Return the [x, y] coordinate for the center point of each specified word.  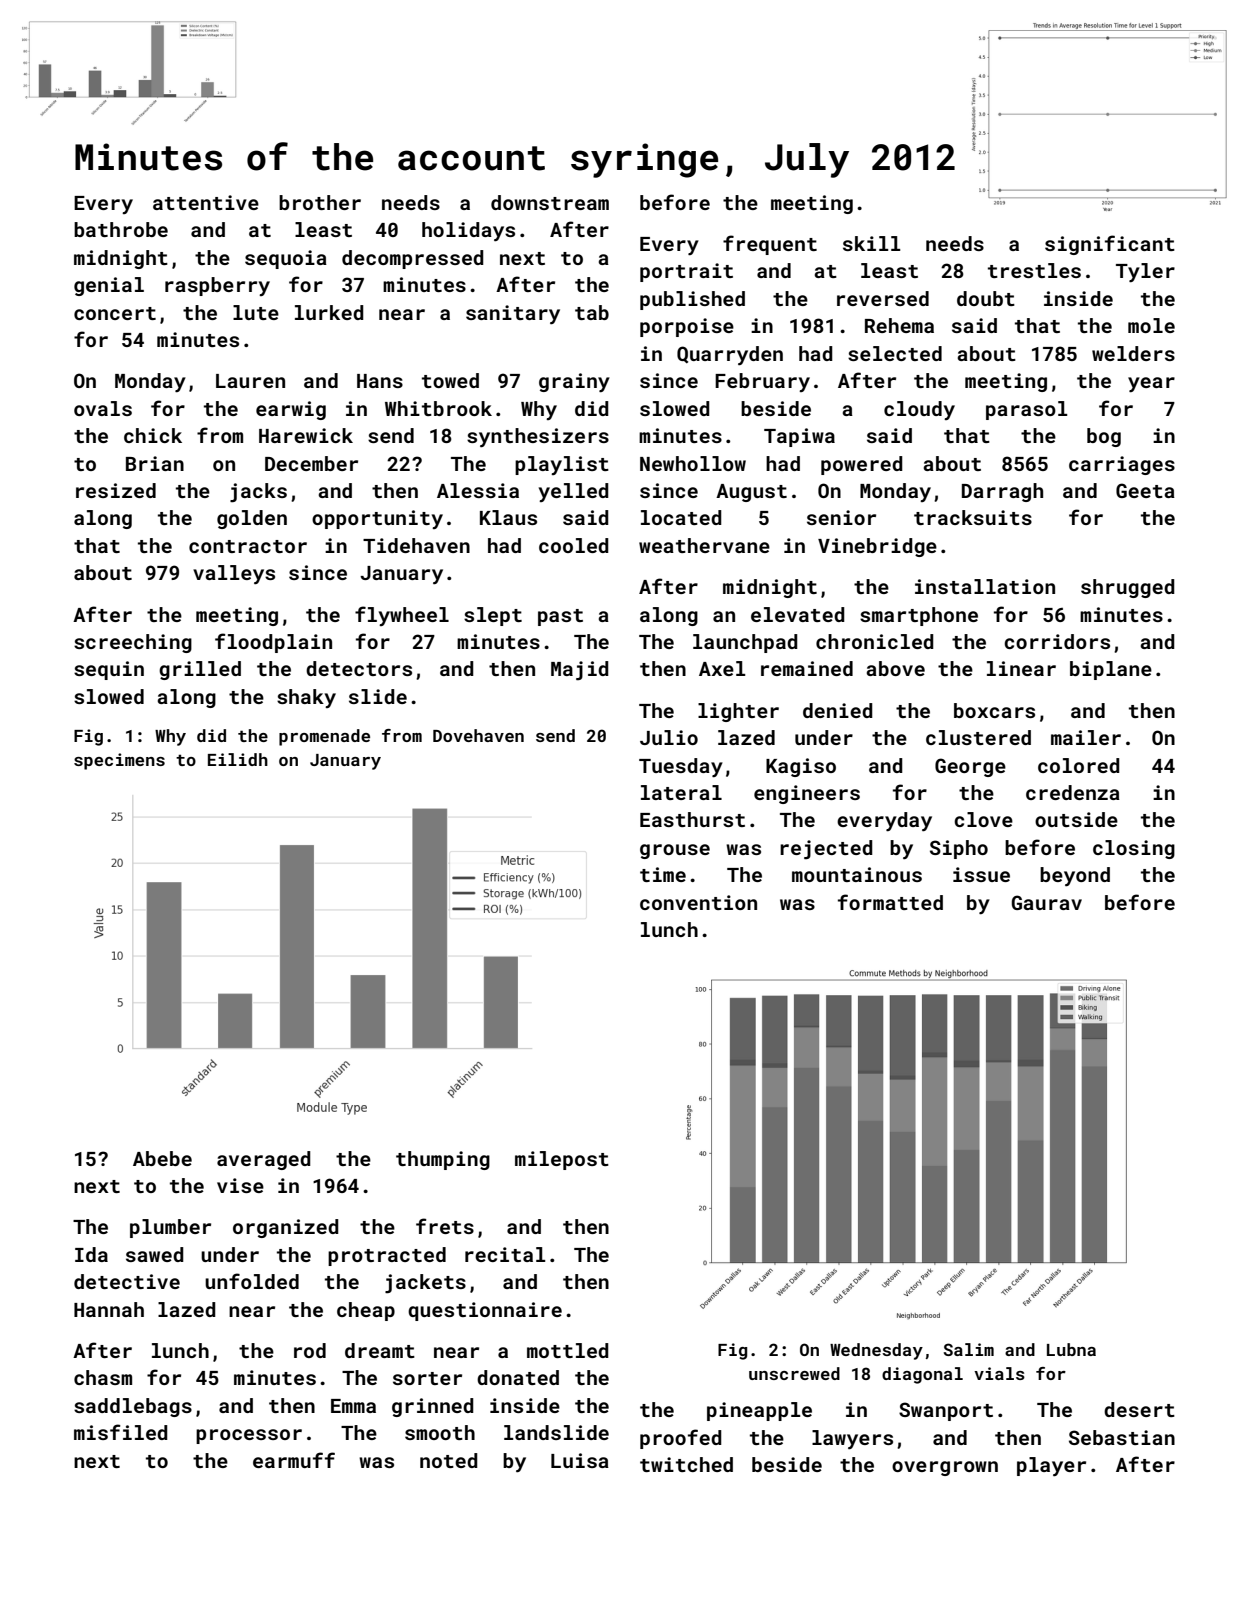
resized [116, 490]
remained [807, 668]
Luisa [580, 1460]
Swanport [946, 1411]
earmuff [294, 1460]
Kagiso [801, 767]
